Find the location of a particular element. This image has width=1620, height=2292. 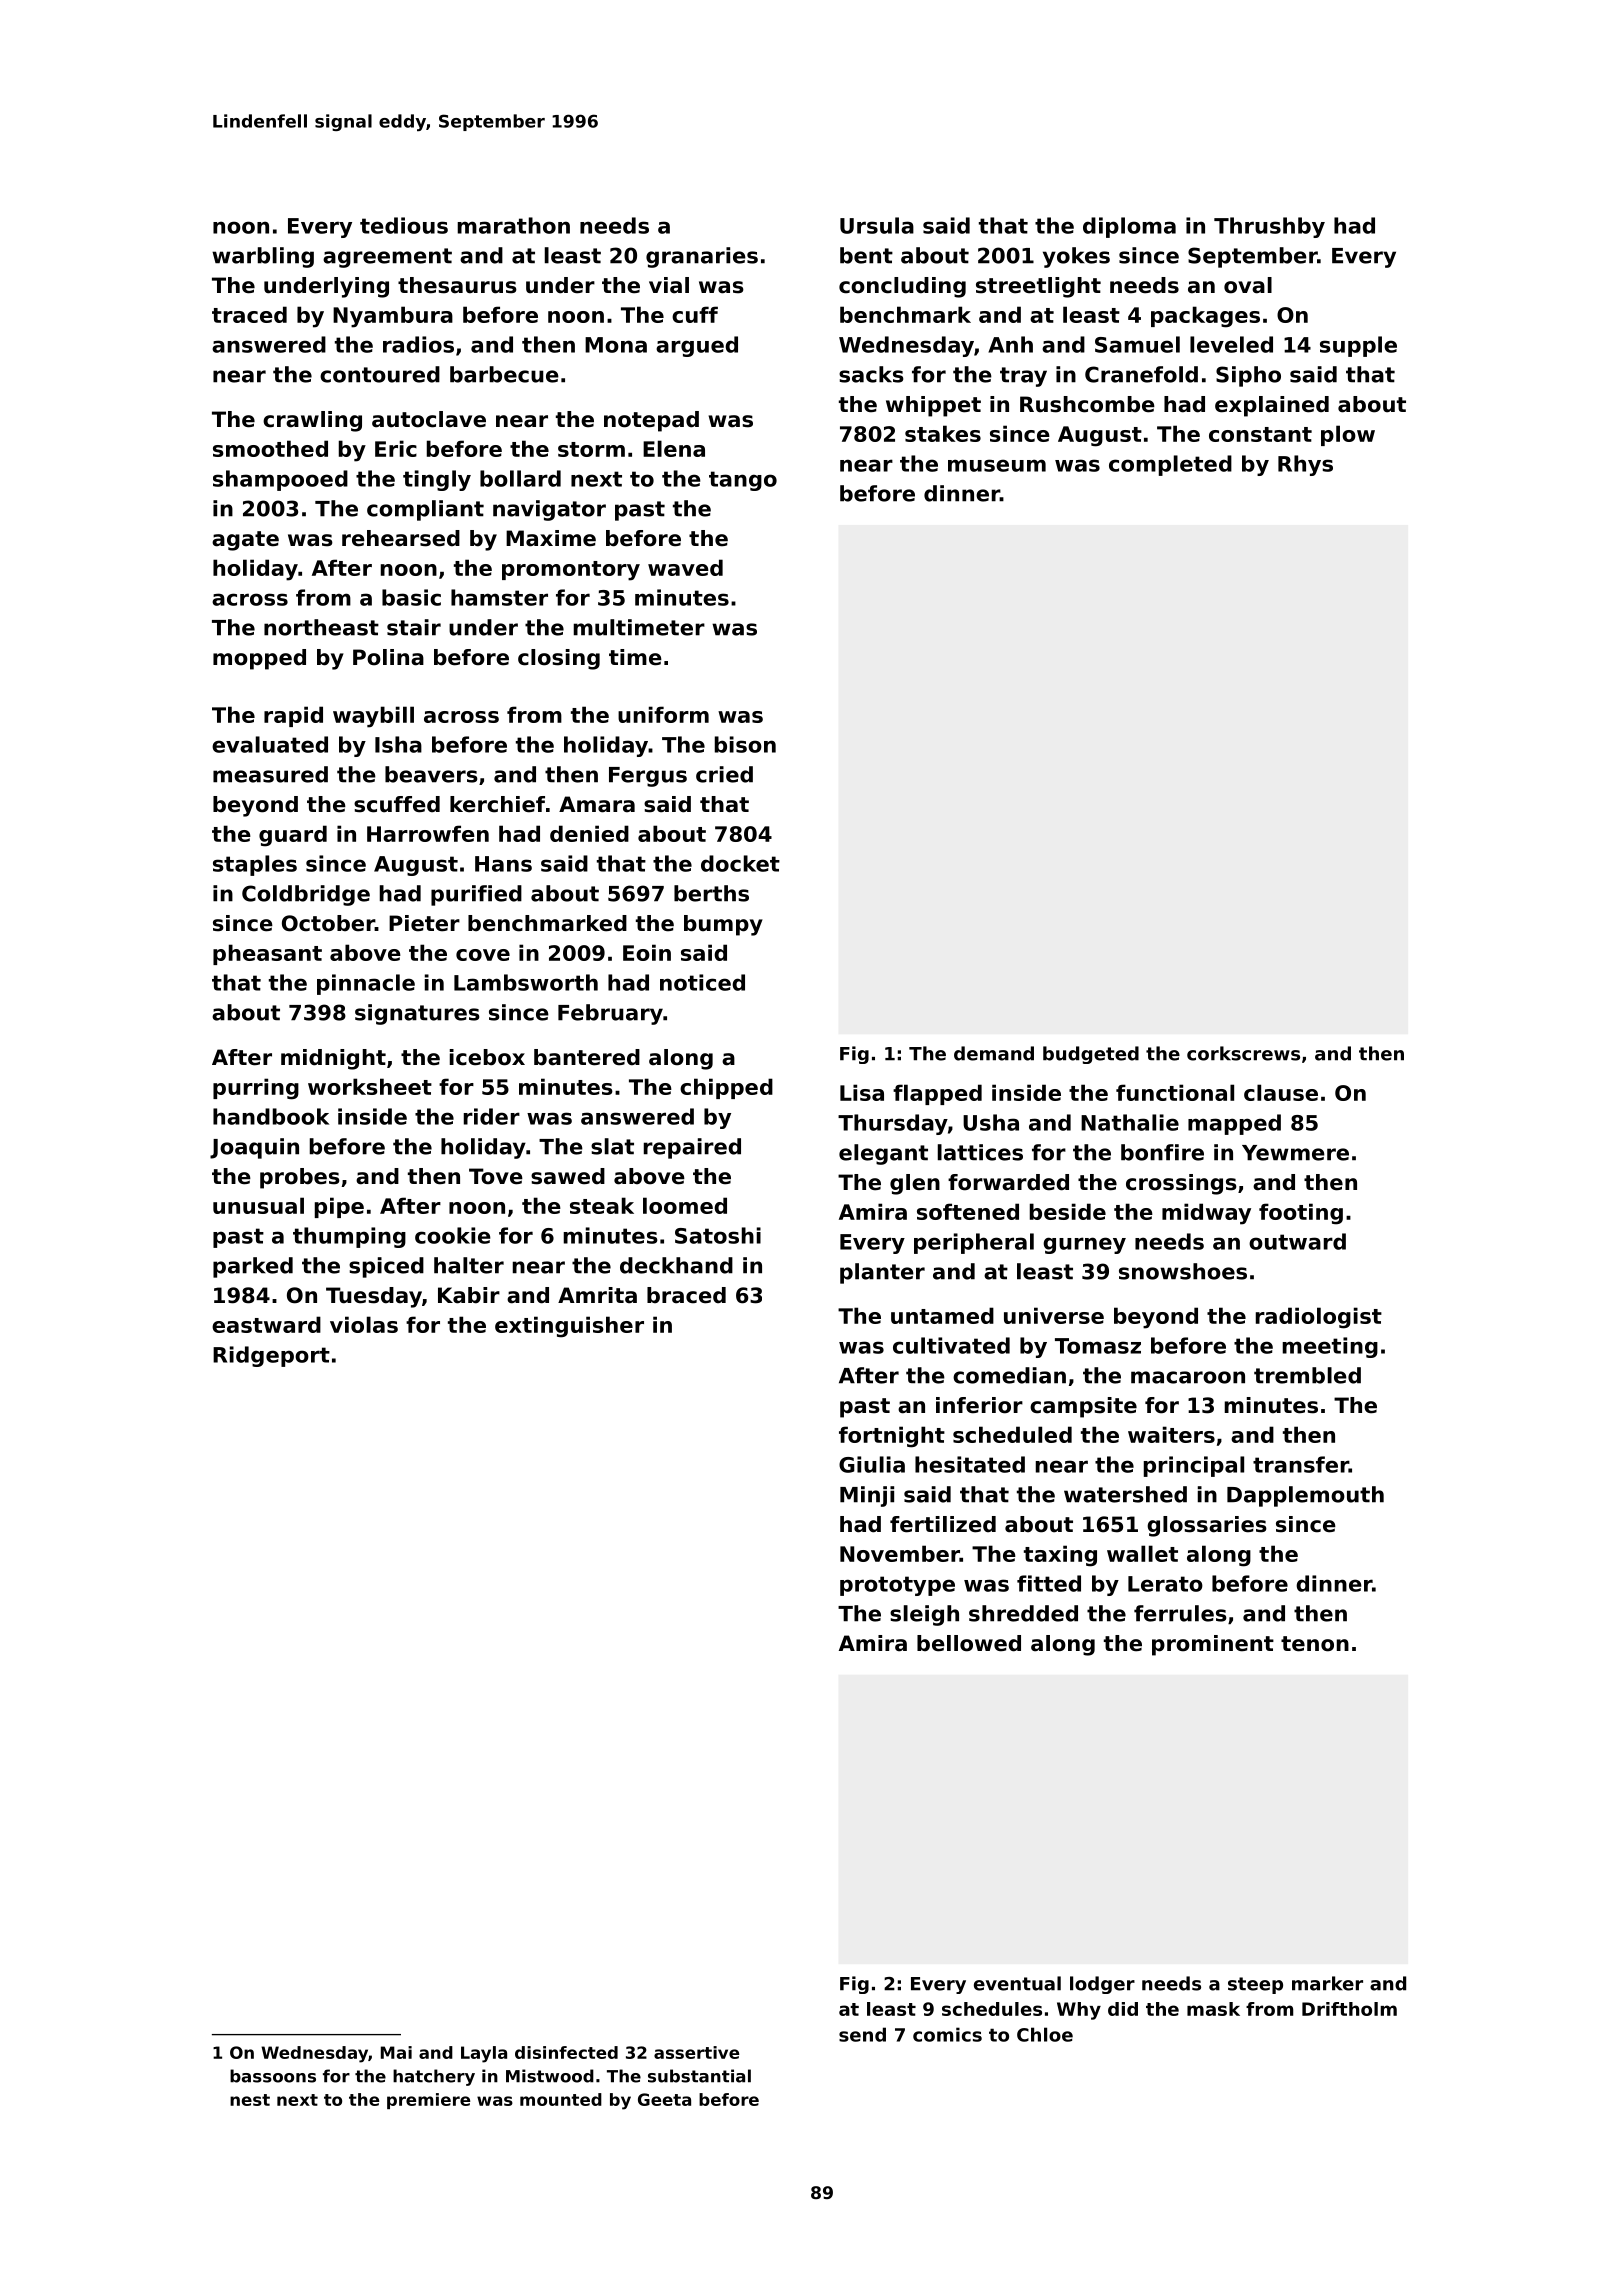

waiters is located at coordinates (1171, 1434).
